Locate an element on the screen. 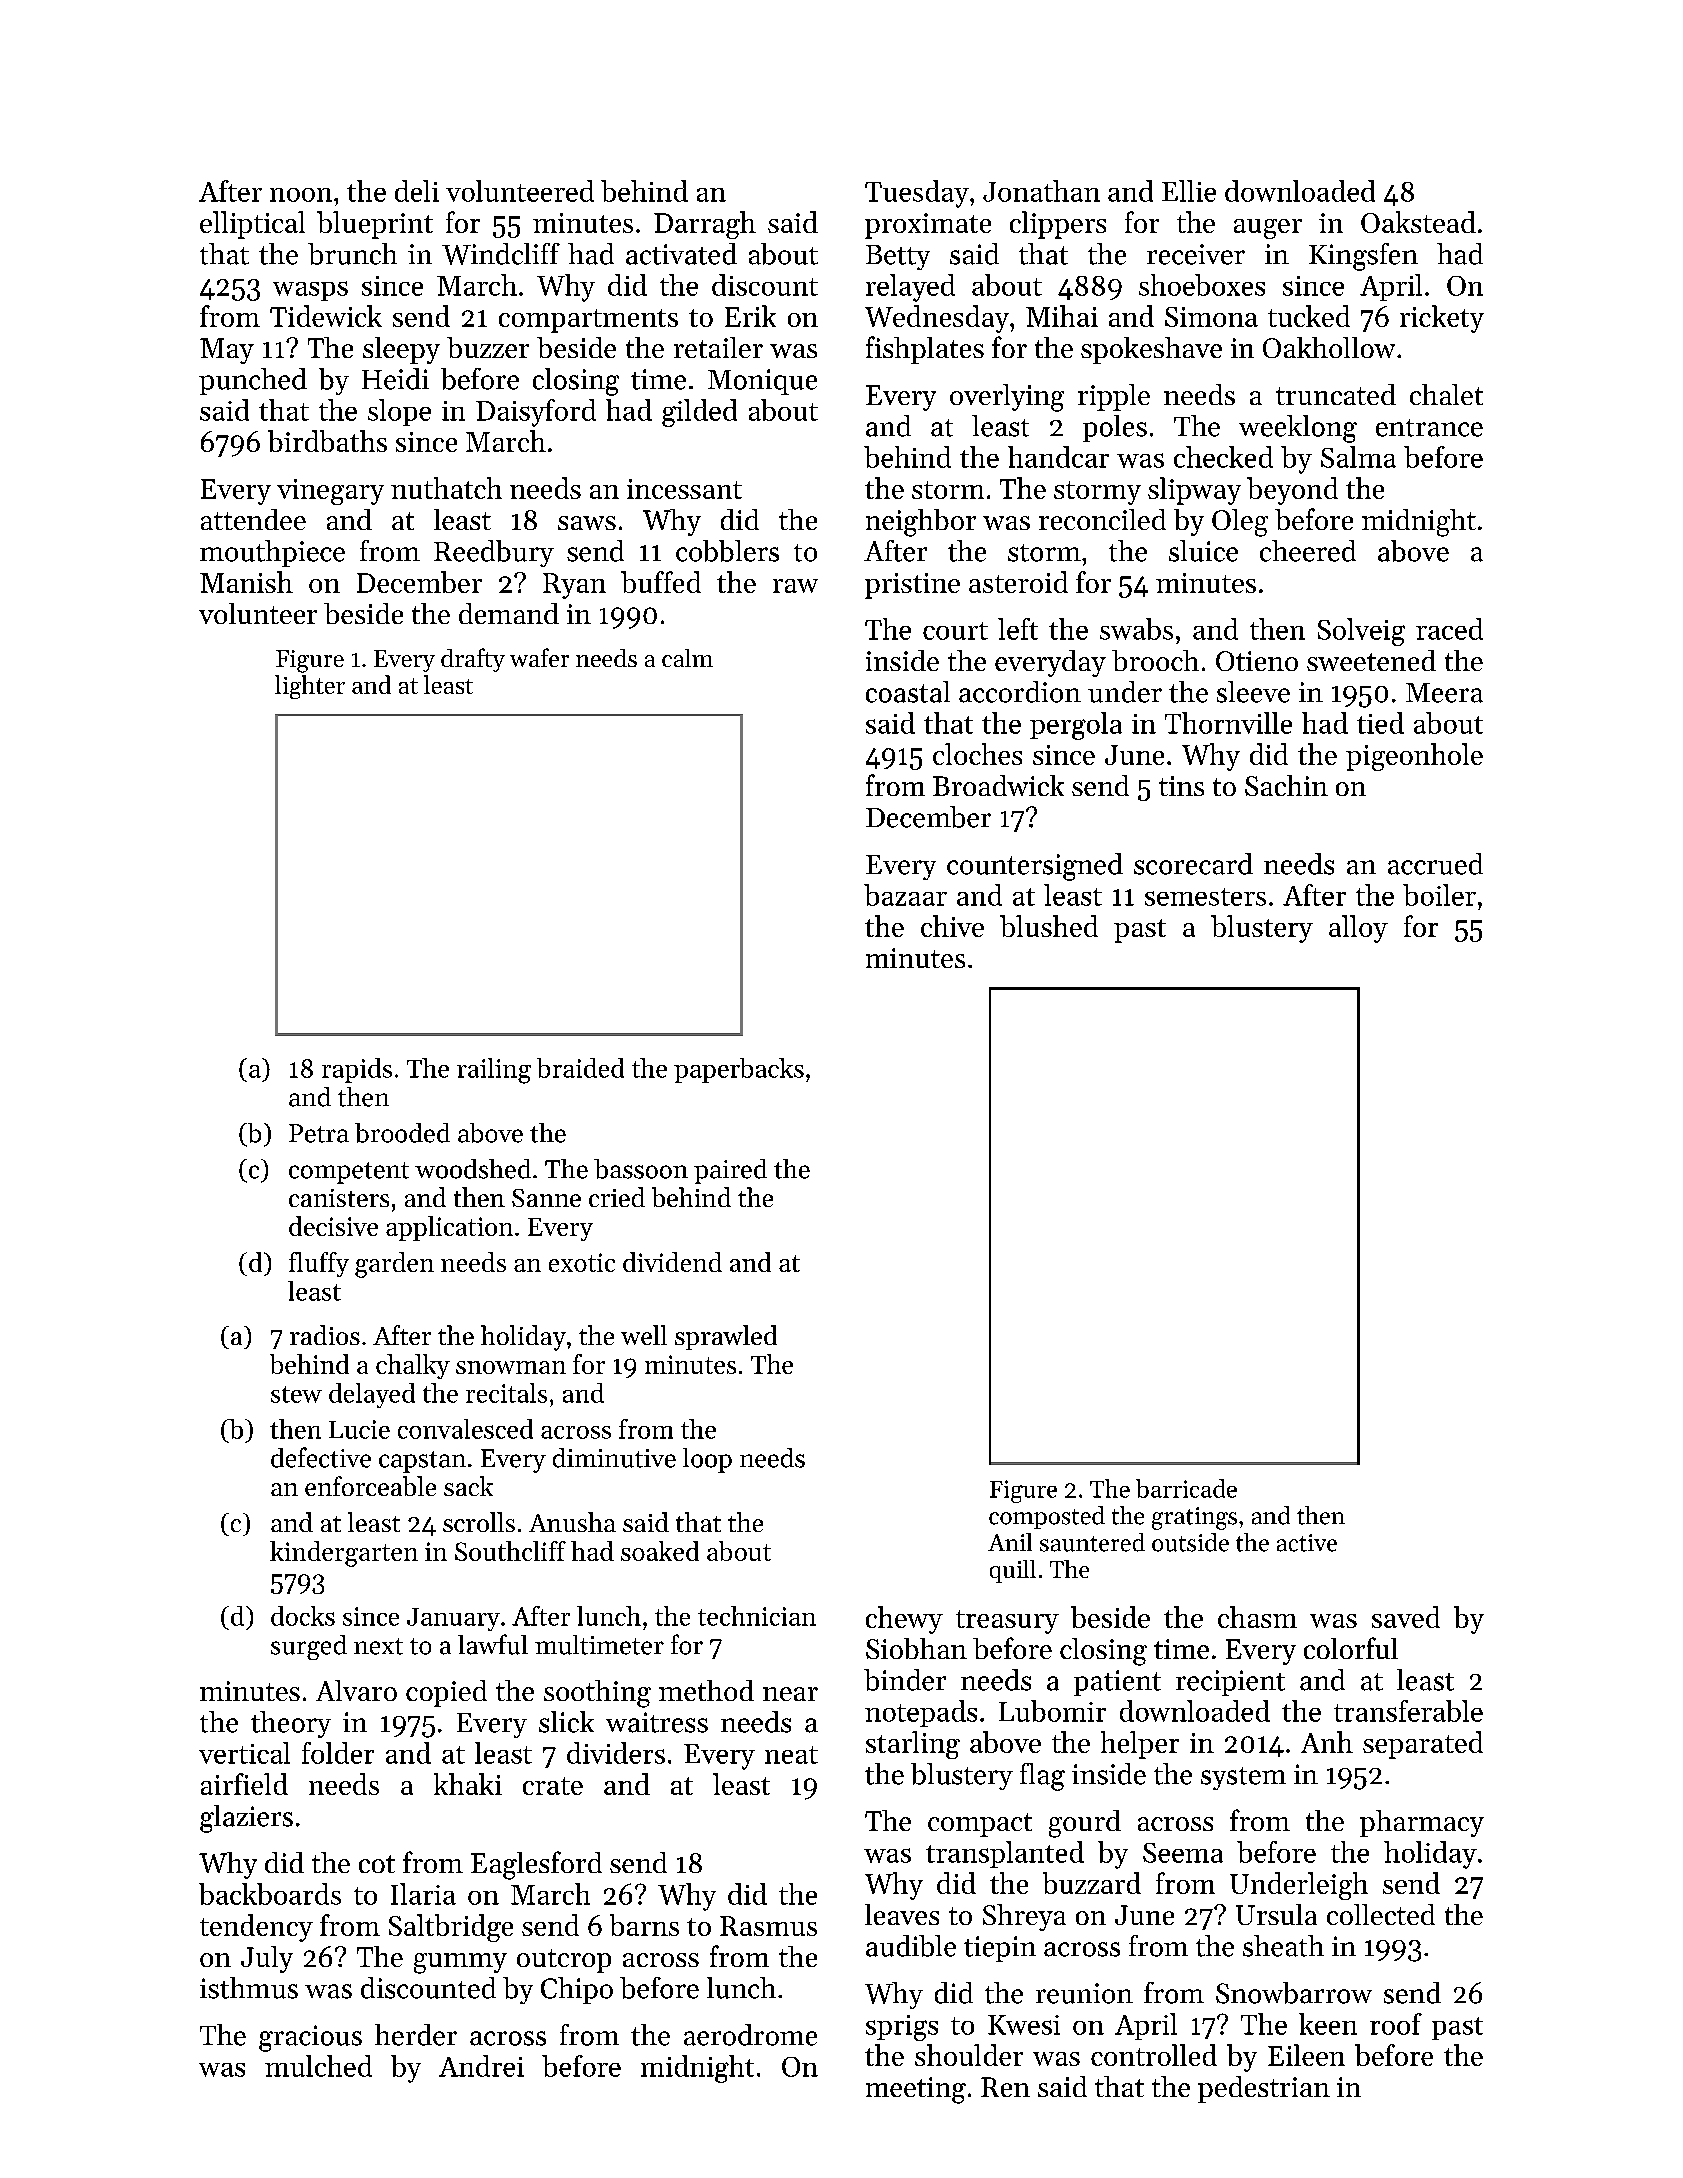  paired is located at coordinates (730, 1171).
